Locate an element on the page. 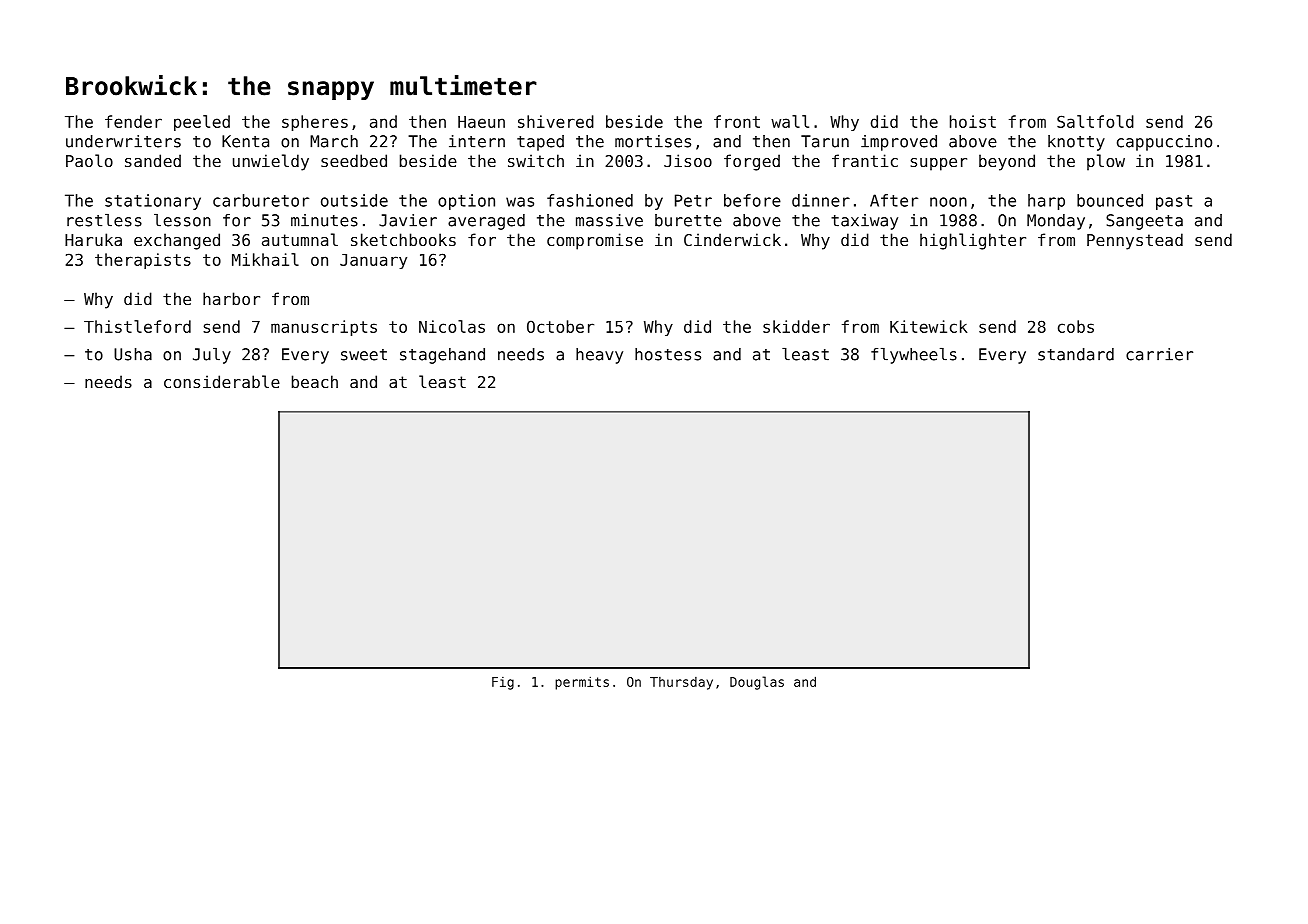 This page has width=1308, height=924. Fig is located at coordinates (503, 683).
